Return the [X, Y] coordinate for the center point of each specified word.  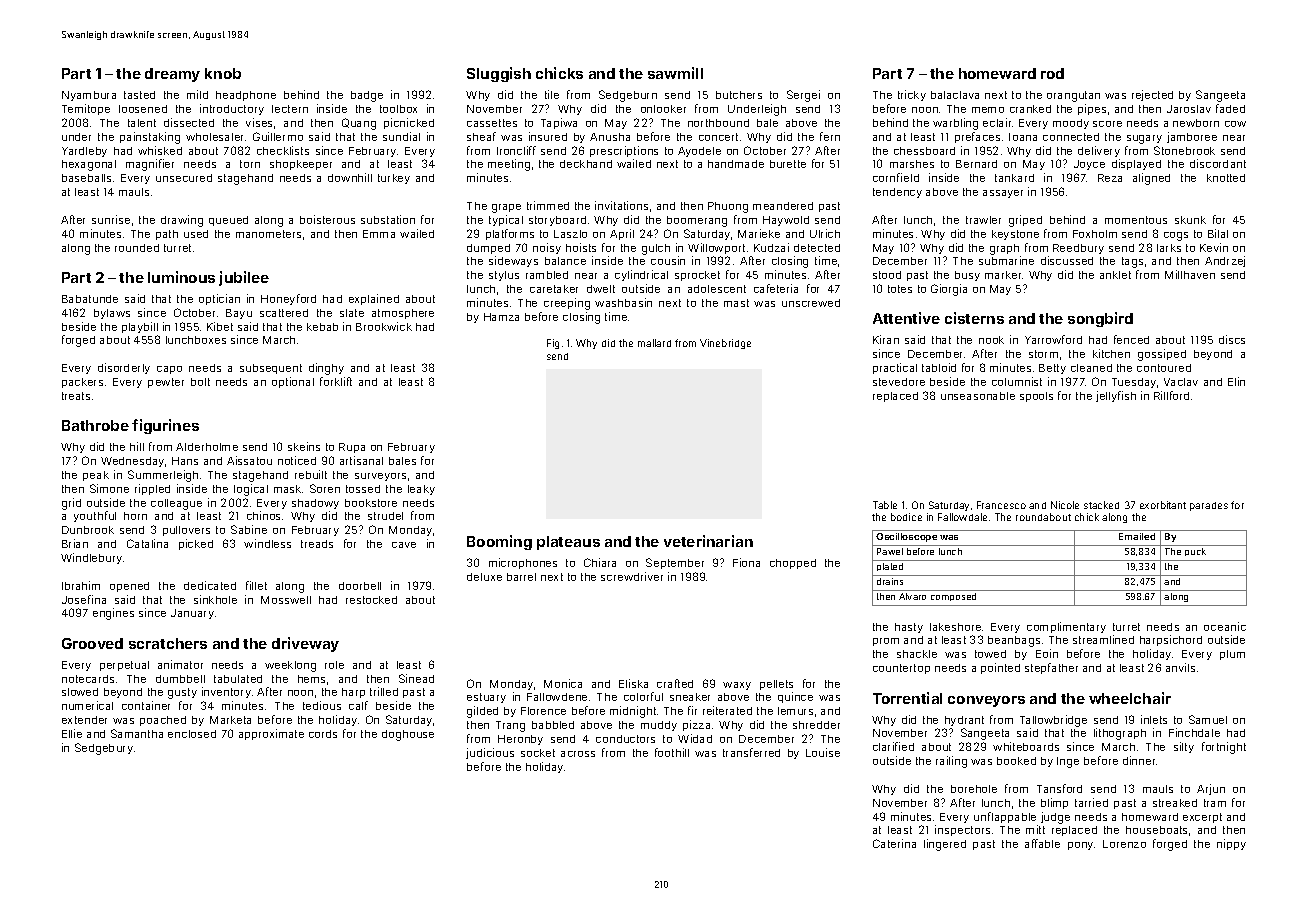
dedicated [210, 585]
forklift [336, 381]
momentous [1136, 220]
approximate [271, 734]
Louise [823, 752]
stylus [504, 276]
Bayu [239, 314]
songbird [1100, 319]
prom [886, 642]
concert [718, 137]
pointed [1000, 668]
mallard [654, 343]
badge [367, 96]
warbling [955, 124]
